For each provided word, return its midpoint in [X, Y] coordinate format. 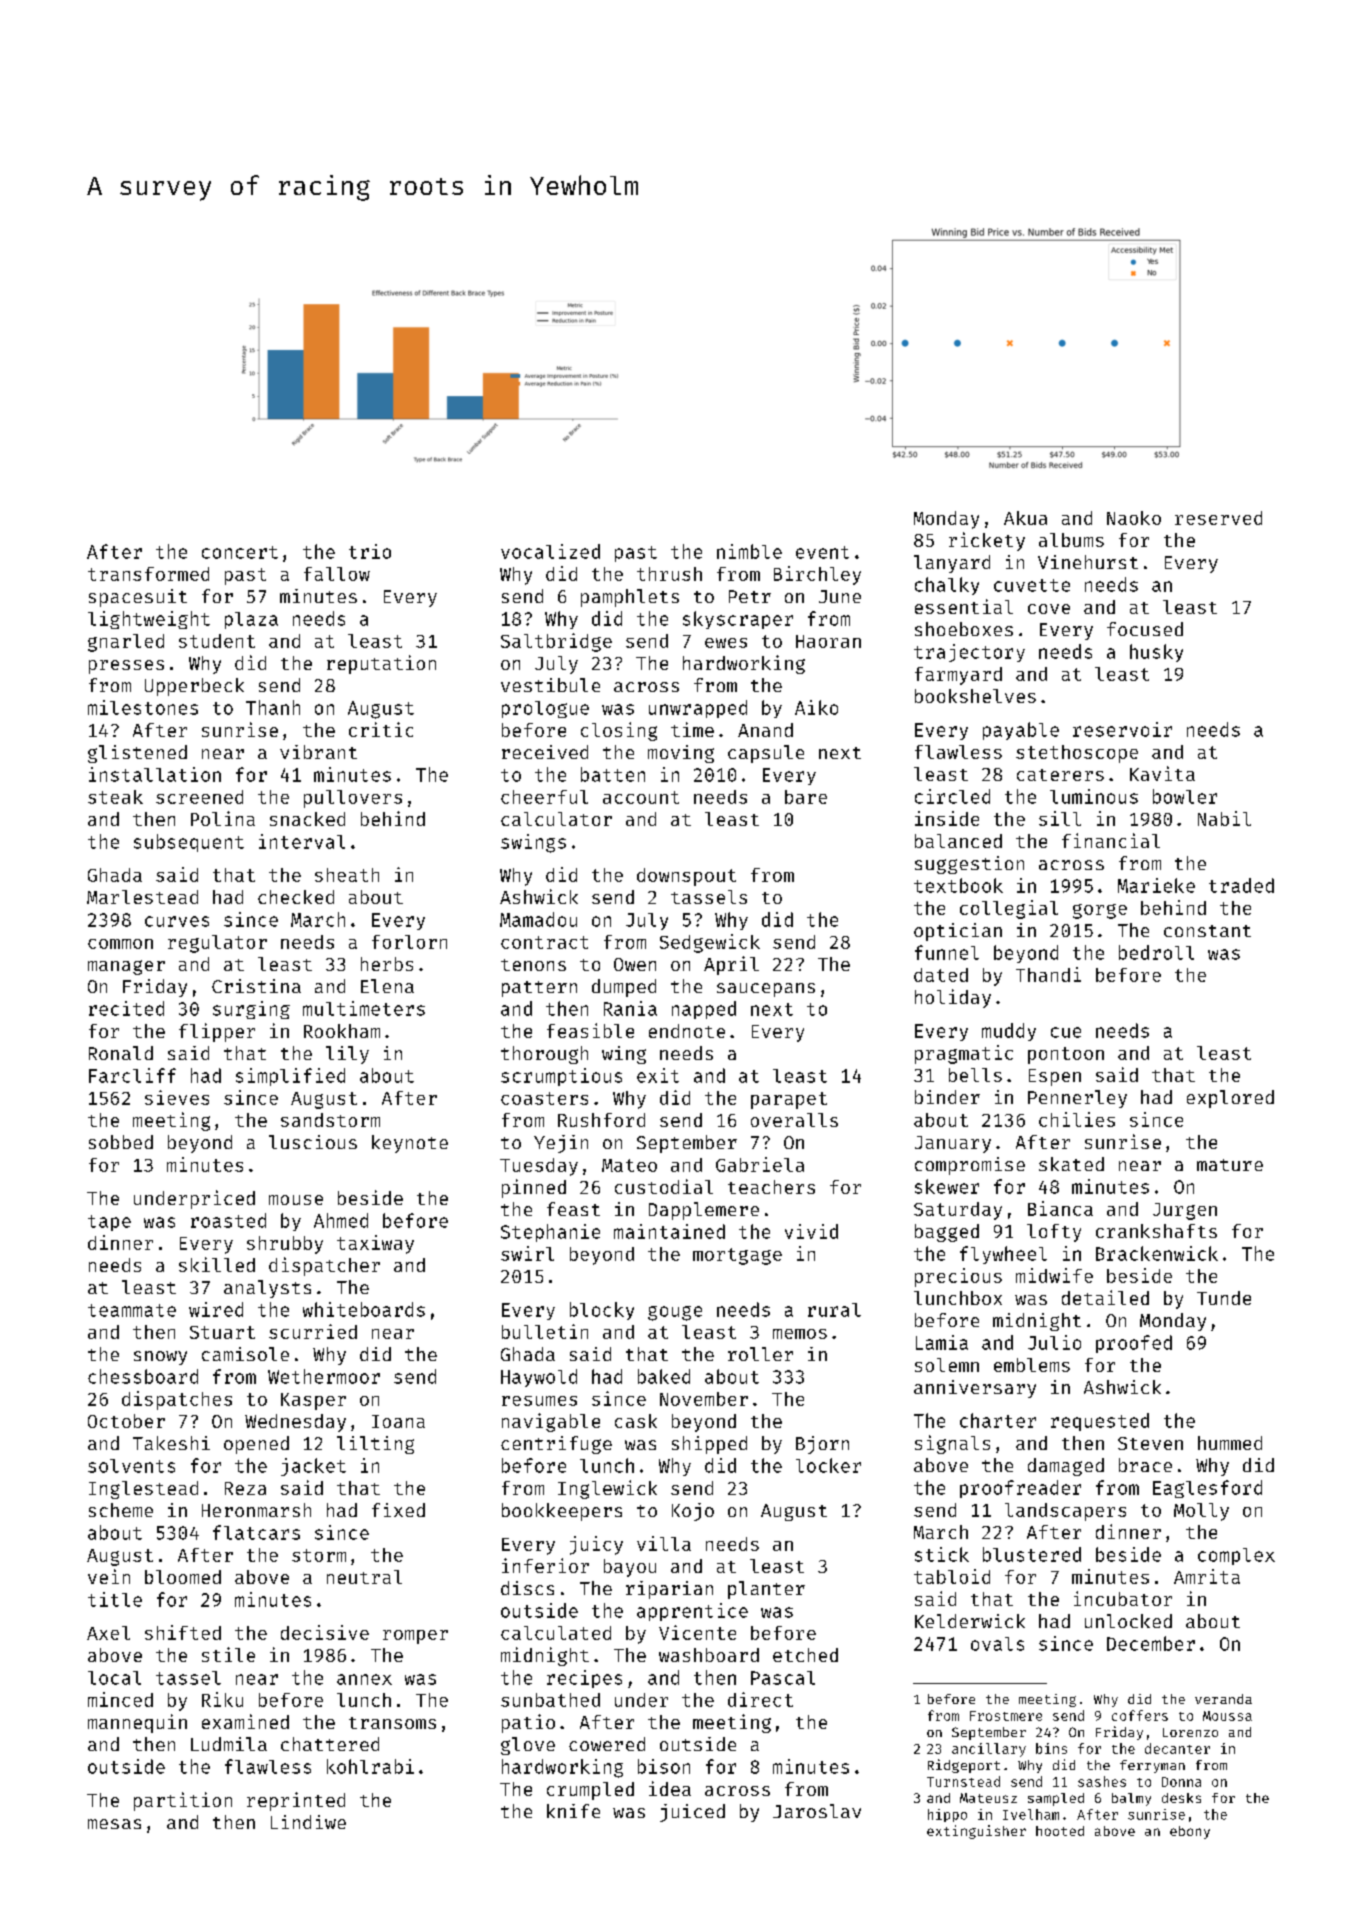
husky [1156, 653]
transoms [392, 1723]
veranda [1223, 1699]
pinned [534, 1188]
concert [240, 552]
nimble [749, 551]
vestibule [550, 685]
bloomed [183, 1577]
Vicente [697, 1632]
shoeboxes [964, 629]
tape [109, 1223]
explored [1230, 1099]
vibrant [318, 752]
